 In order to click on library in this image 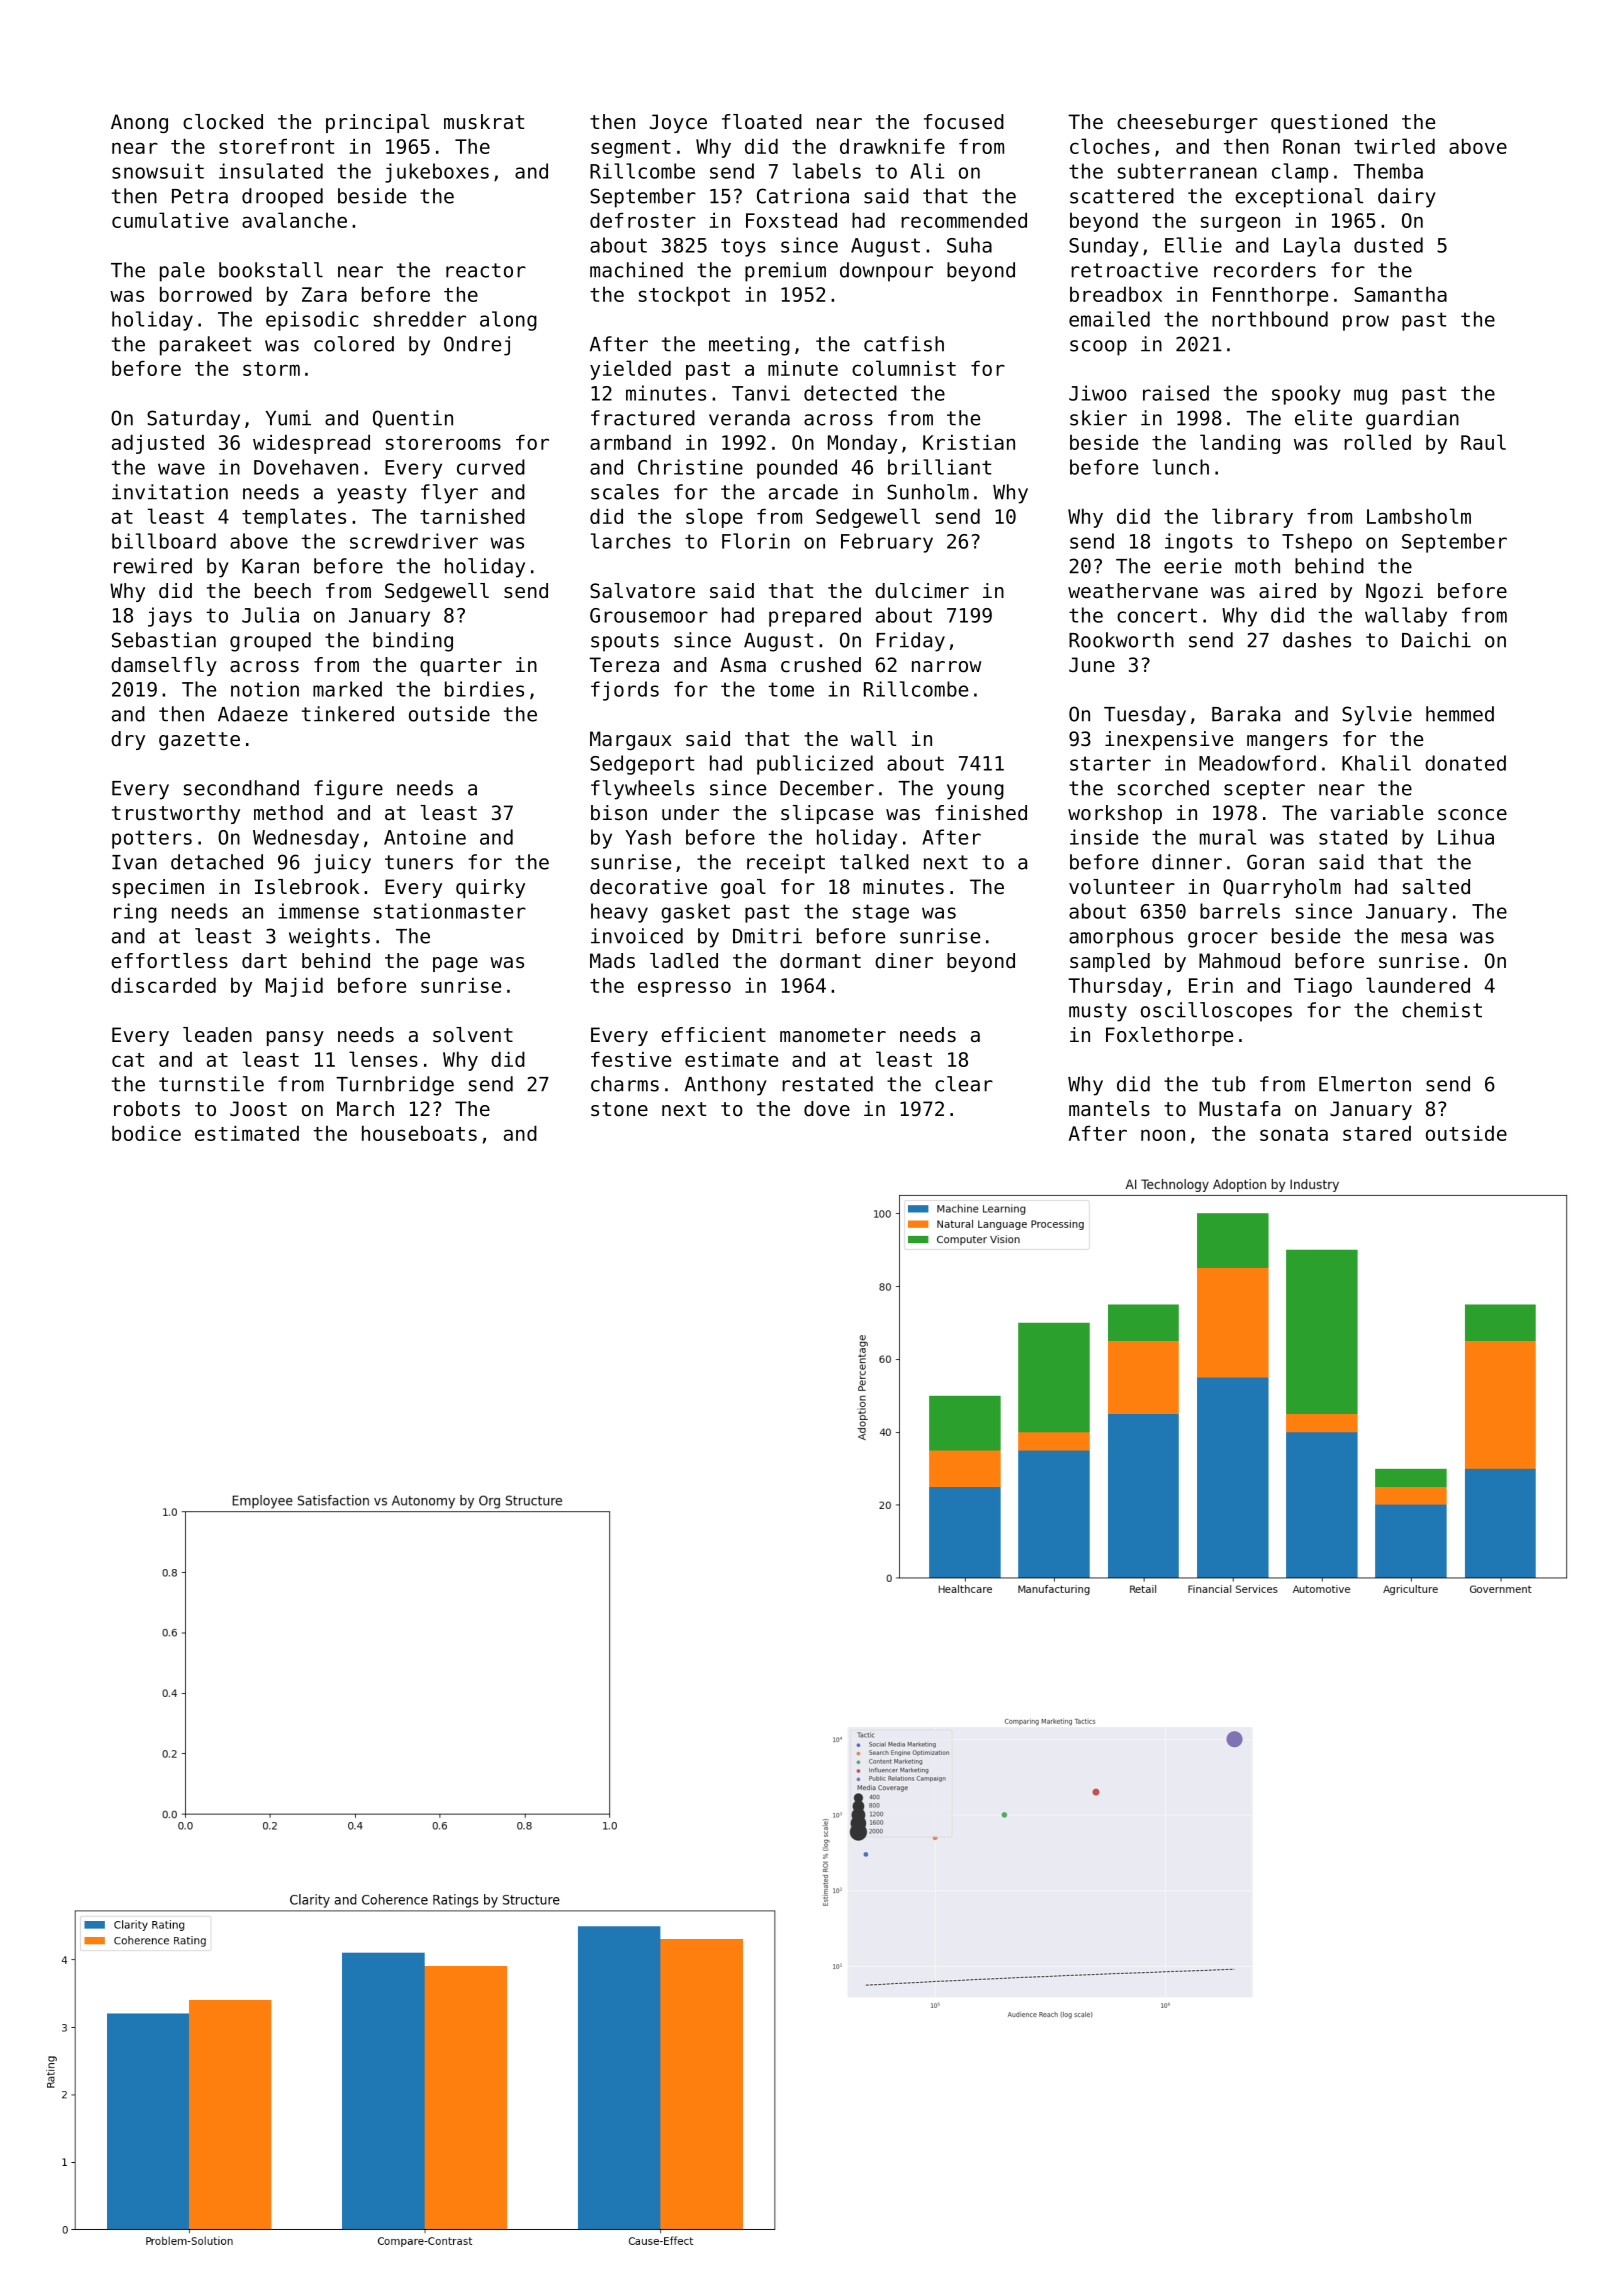, I will do `click(1252, 518)`.
